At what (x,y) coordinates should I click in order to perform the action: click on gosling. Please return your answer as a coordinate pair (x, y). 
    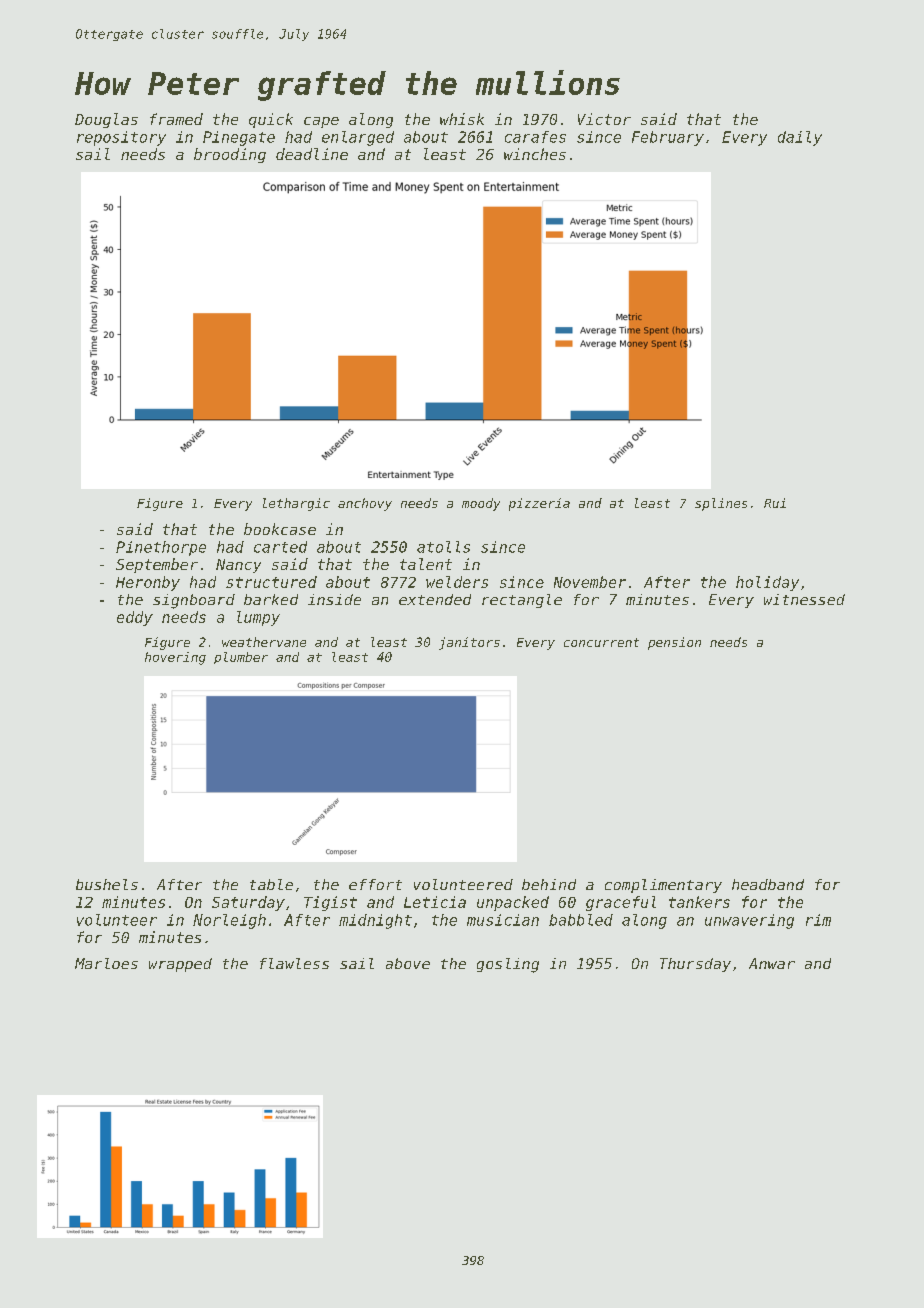
    Looking at the image, I should click on (508, 965).
